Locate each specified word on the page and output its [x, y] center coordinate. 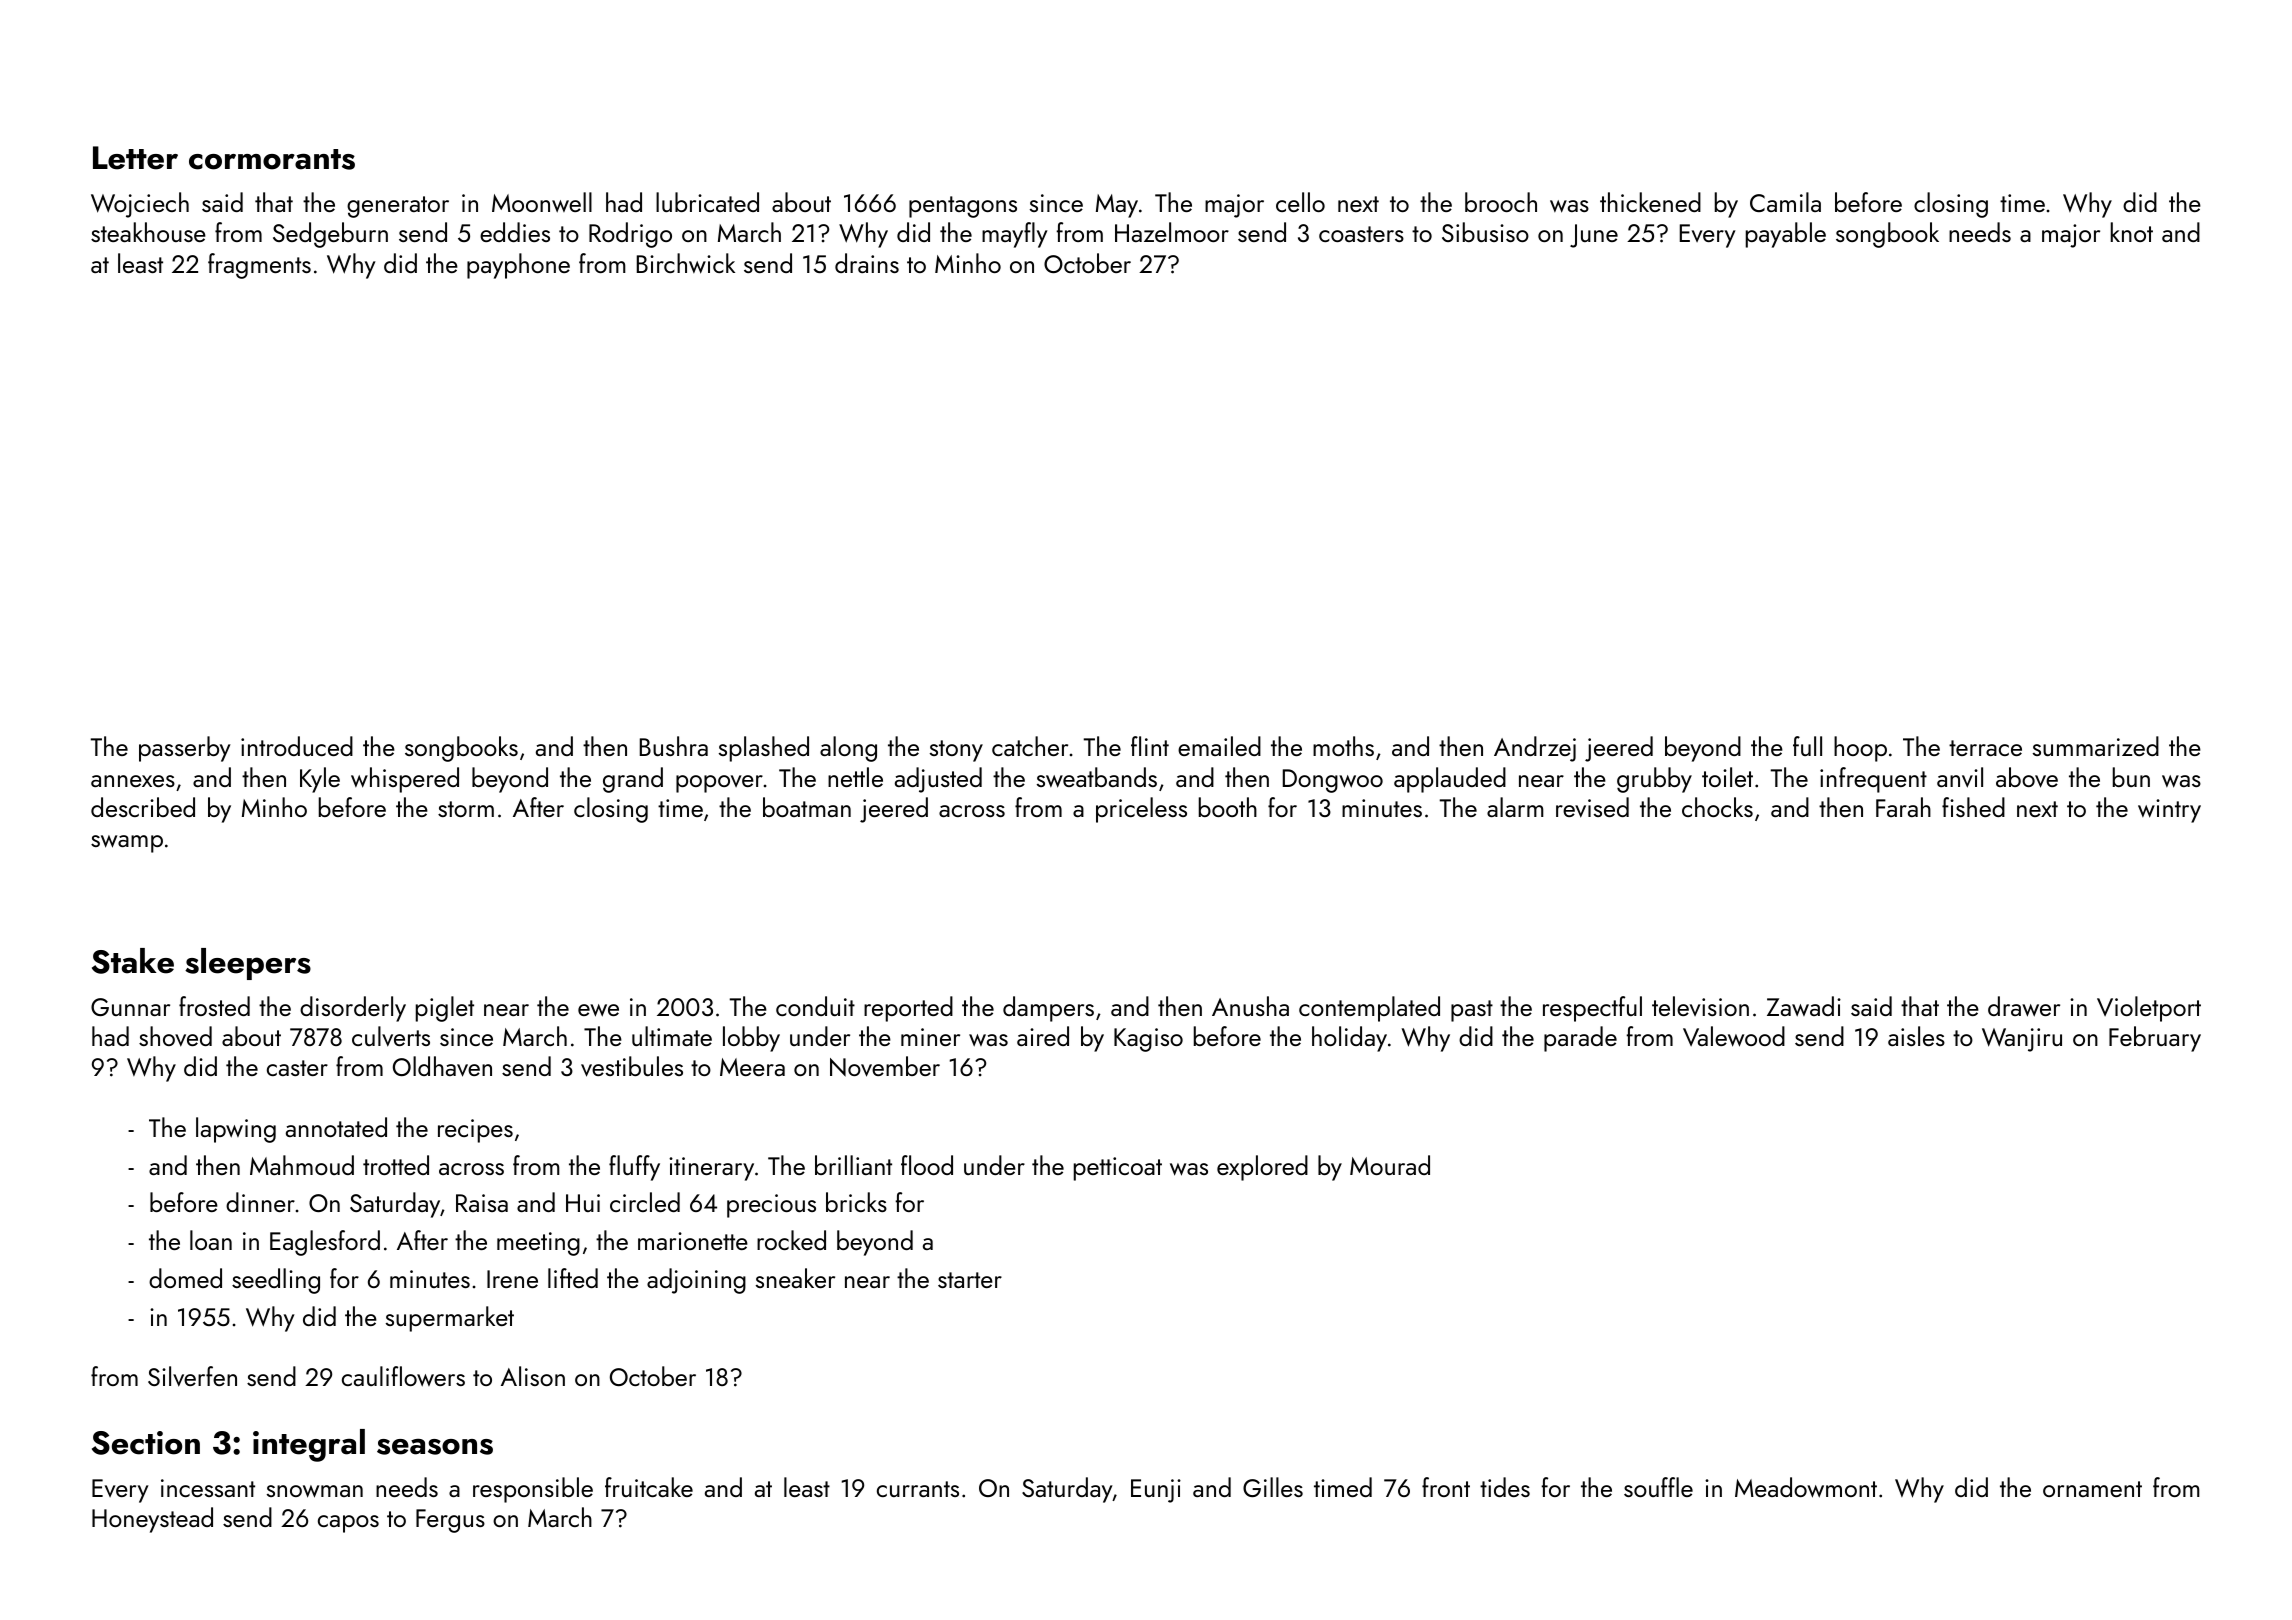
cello [1300, 202]
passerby [185, 749]
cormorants [272, 159]
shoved [175, 1036]
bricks [856, 1202]
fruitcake [649, 1487]
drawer [2024, 1006]
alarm [1515, 807]
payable [1786, 235]
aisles [1916, 1036]
